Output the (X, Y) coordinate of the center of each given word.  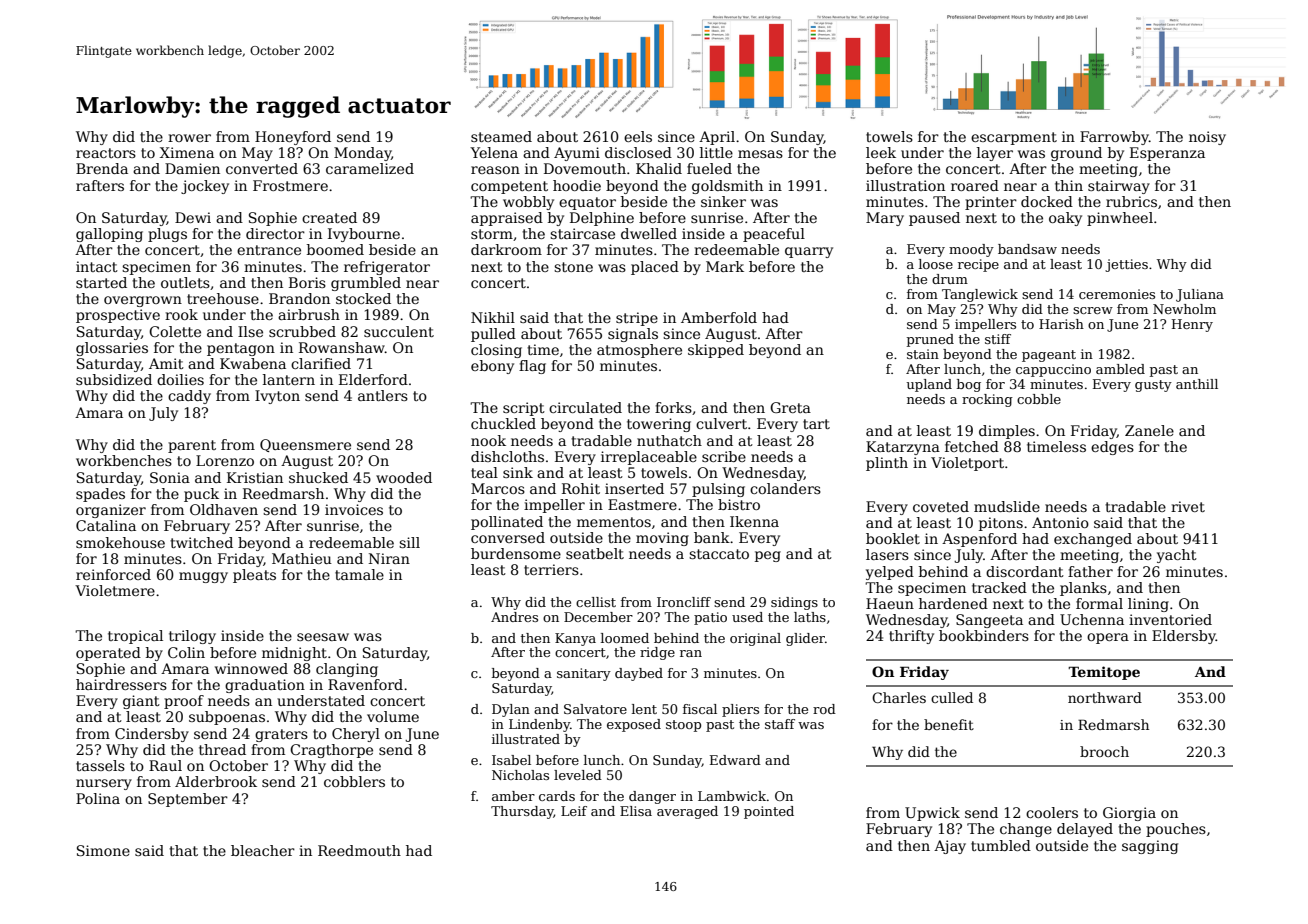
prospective (118, 316)
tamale (359, 574)
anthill (1197, 384)
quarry (809, 252)
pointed (769, 812)
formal (1099, 603)
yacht (1177, 556)
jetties (1126, 265)
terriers (551, 569)
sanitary (584, 674)
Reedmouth (359, 850)
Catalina (106, 525)
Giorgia (1129, 814)
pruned (930, 340)
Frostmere (290, 185)
